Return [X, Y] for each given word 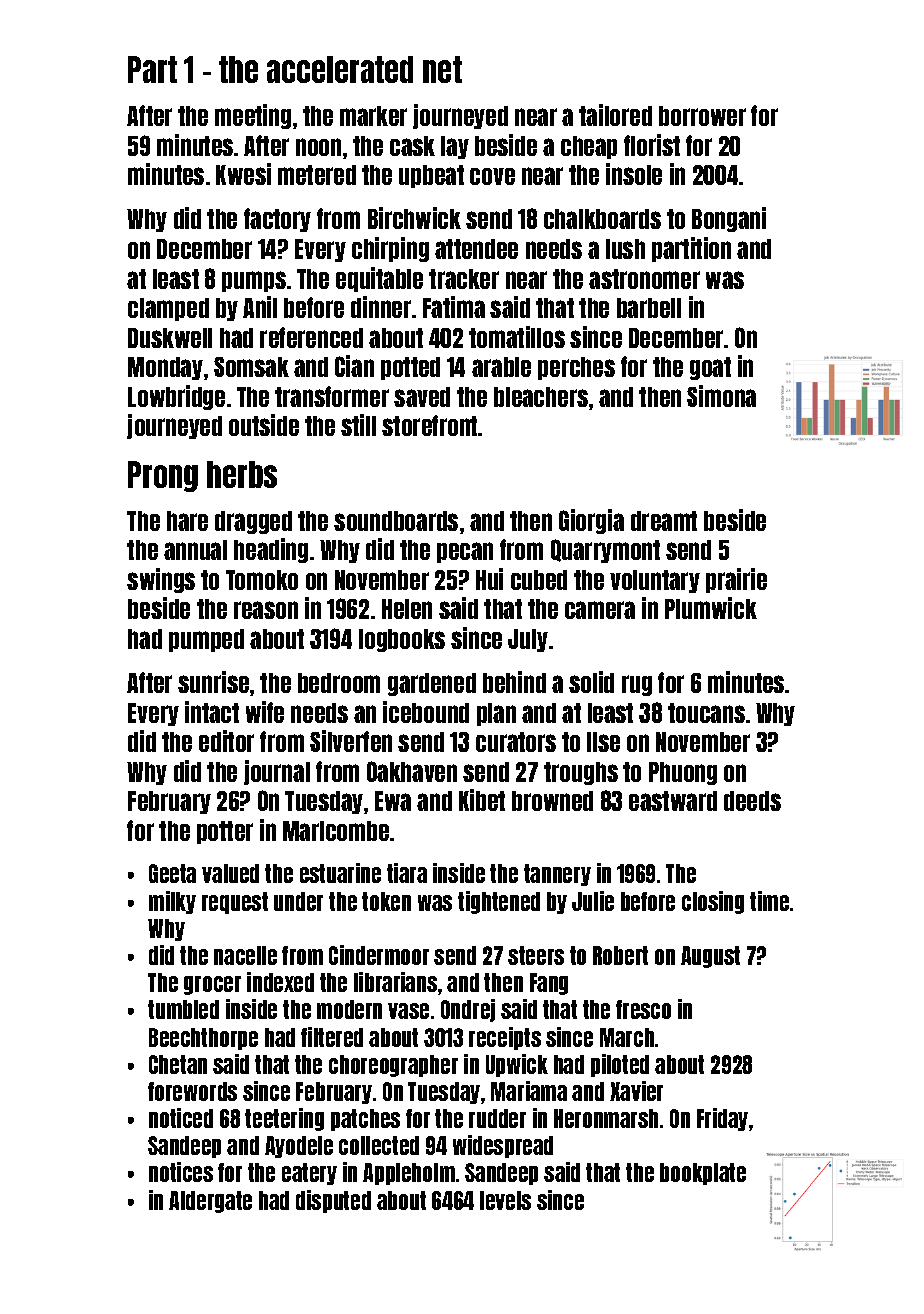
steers [536, 955]
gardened [432, 684]
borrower [702, 116]
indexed [280, 982]
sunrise [213, 682]
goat [710, 368]
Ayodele [299, 1147]
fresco [643, 1009]
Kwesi [243, 174]
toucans [706, 713]
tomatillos [517, 337]
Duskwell [170, 338]
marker [373, 116]
